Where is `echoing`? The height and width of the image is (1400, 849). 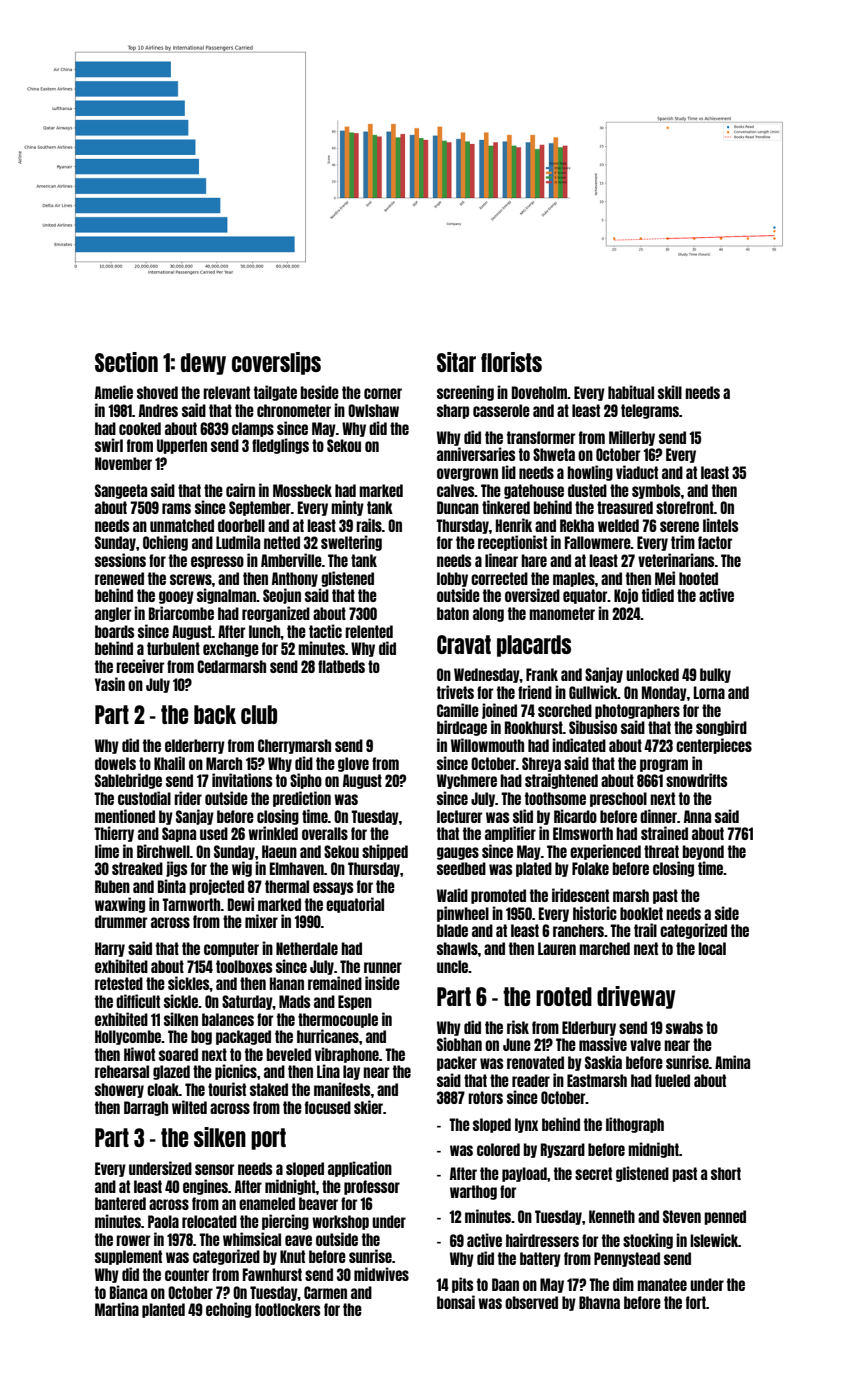 echoing is located at coordinates (228, 1310).
